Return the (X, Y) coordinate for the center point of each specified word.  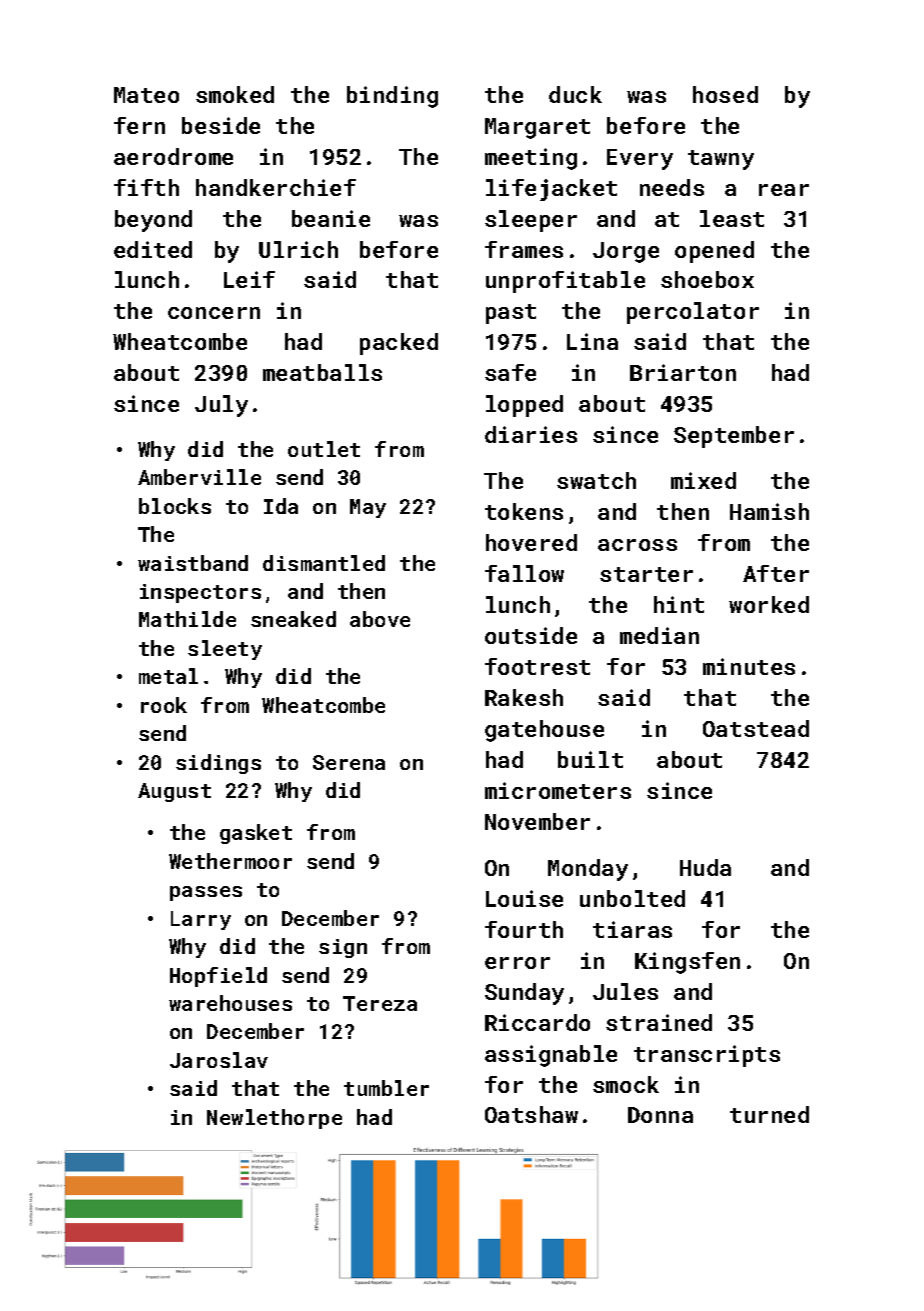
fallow (524, 573)
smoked (235, 94)
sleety (225, 650)
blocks (175, 506)
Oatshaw (531, 1114)
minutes (749, 666)
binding (392, 97)
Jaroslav (219, 1060)
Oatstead (756, 728)
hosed (725, 94)
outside (531, 635)
